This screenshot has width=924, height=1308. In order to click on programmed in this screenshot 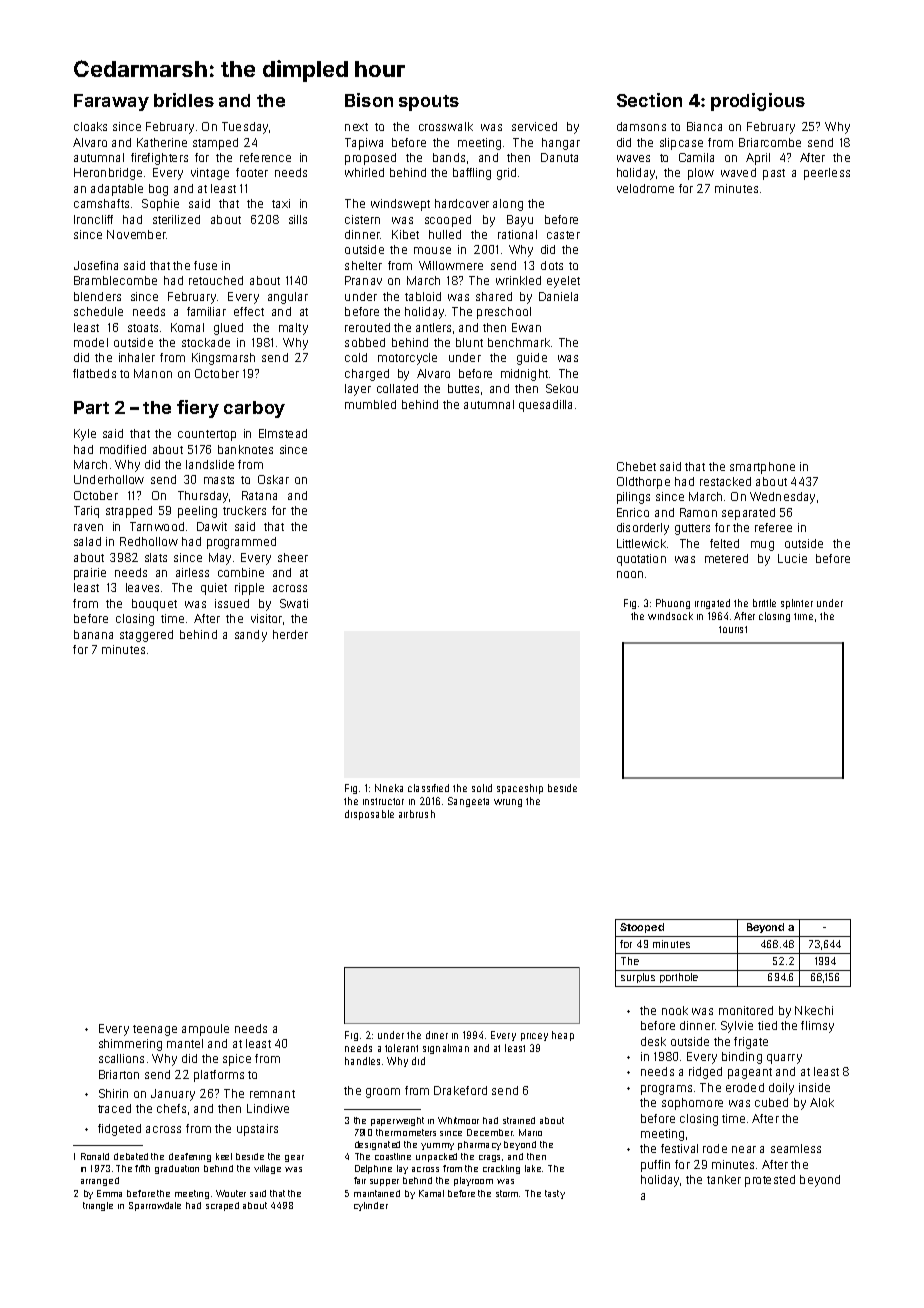, I will do `click(241, 543)`.
